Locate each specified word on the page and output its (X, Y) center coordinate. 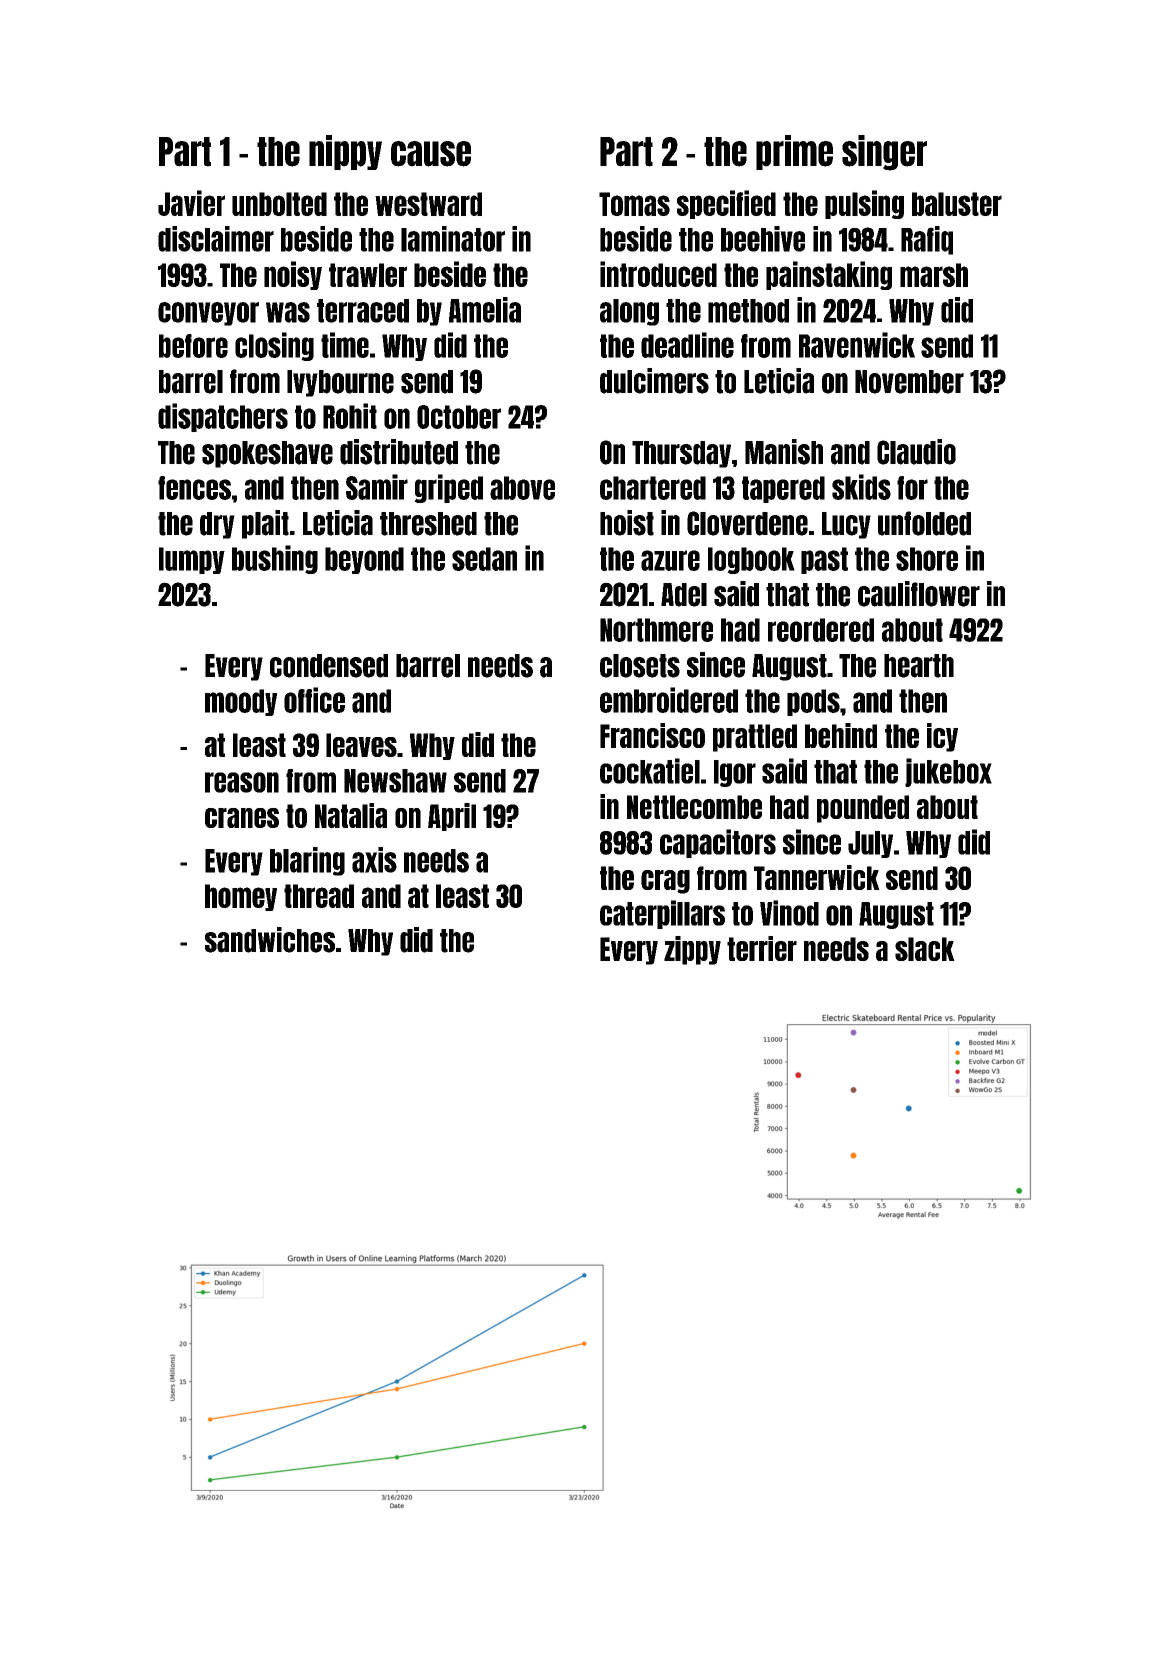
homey (241, 897)
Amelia (485, 310)
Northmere (656, 630)
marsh (934, 275)
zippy (692, 950)
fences (194, 488)
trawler (368, 275)
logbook (751, 560)
